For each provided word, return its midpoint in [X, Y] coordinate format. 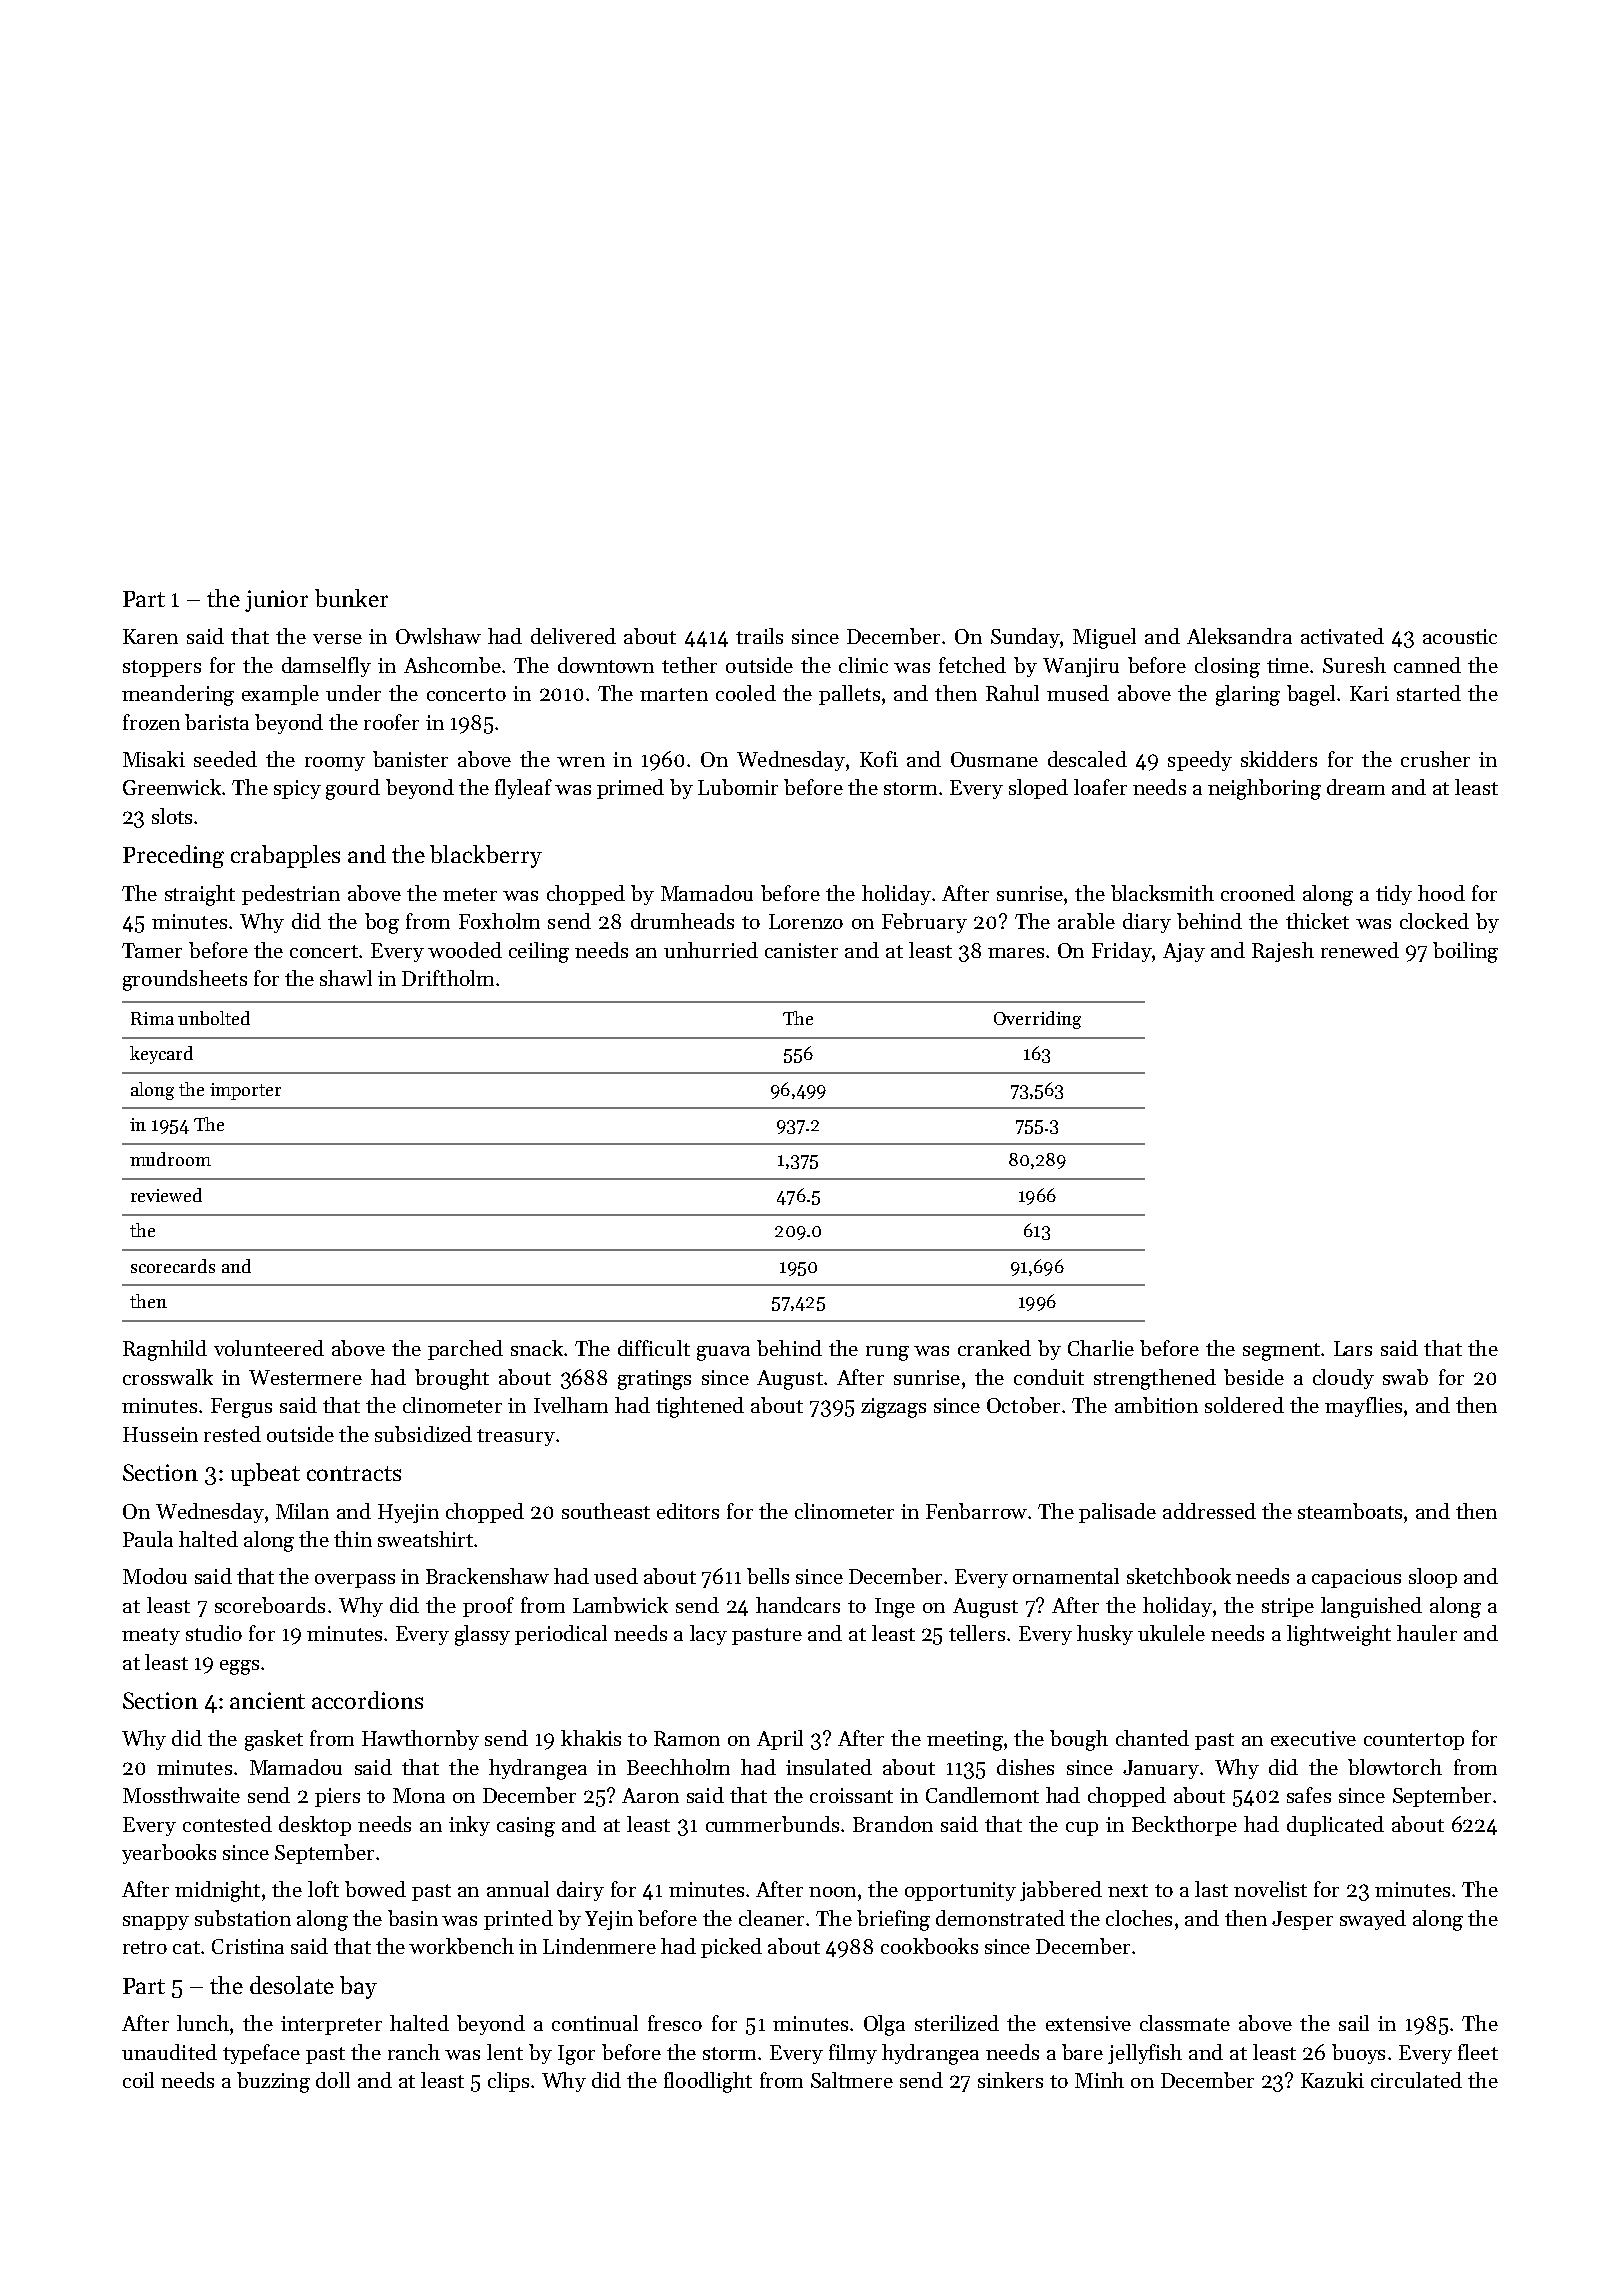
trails [759, 636]
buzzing [273, 2082]
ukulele [1171, 1633]
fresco [675, 2023]
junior [276, 601]
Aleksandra [1239, 636]
